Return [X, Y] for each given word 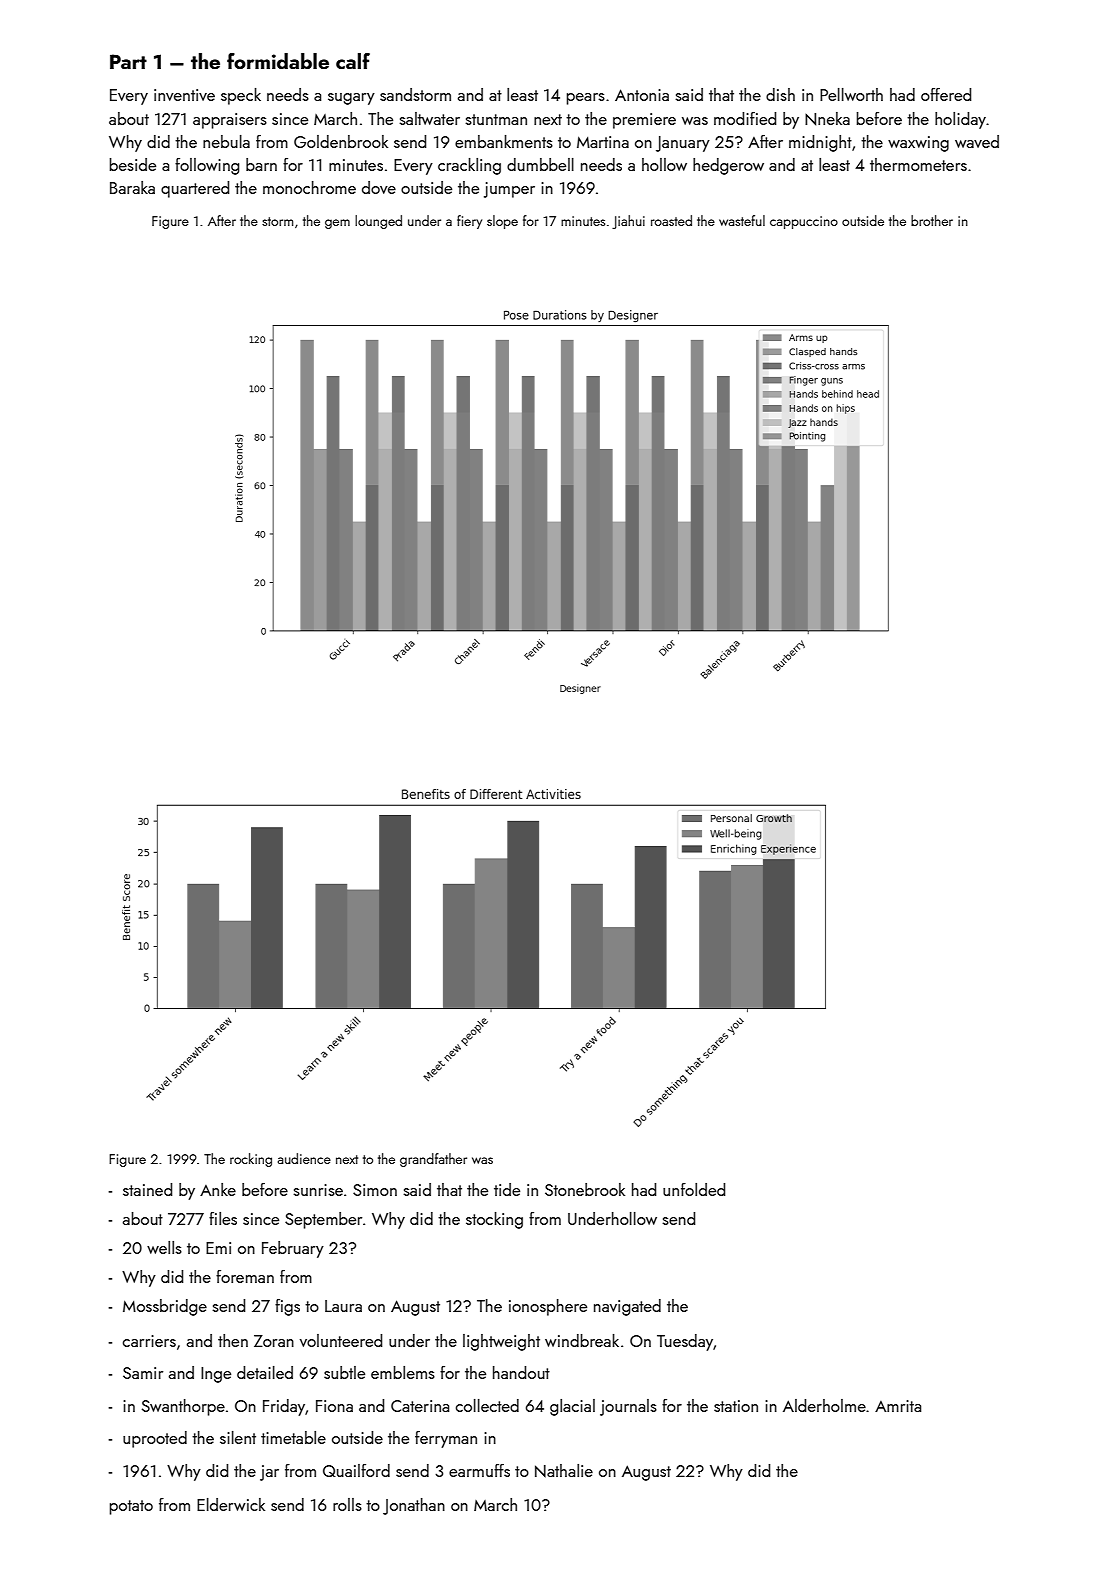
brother [932, 220]
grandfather [433, 1160]
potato [131, 1507]
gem [337, 224]
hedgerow [728, 166]
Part [128, 61]
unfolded [694, 1189]
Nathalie [564, 1471]
